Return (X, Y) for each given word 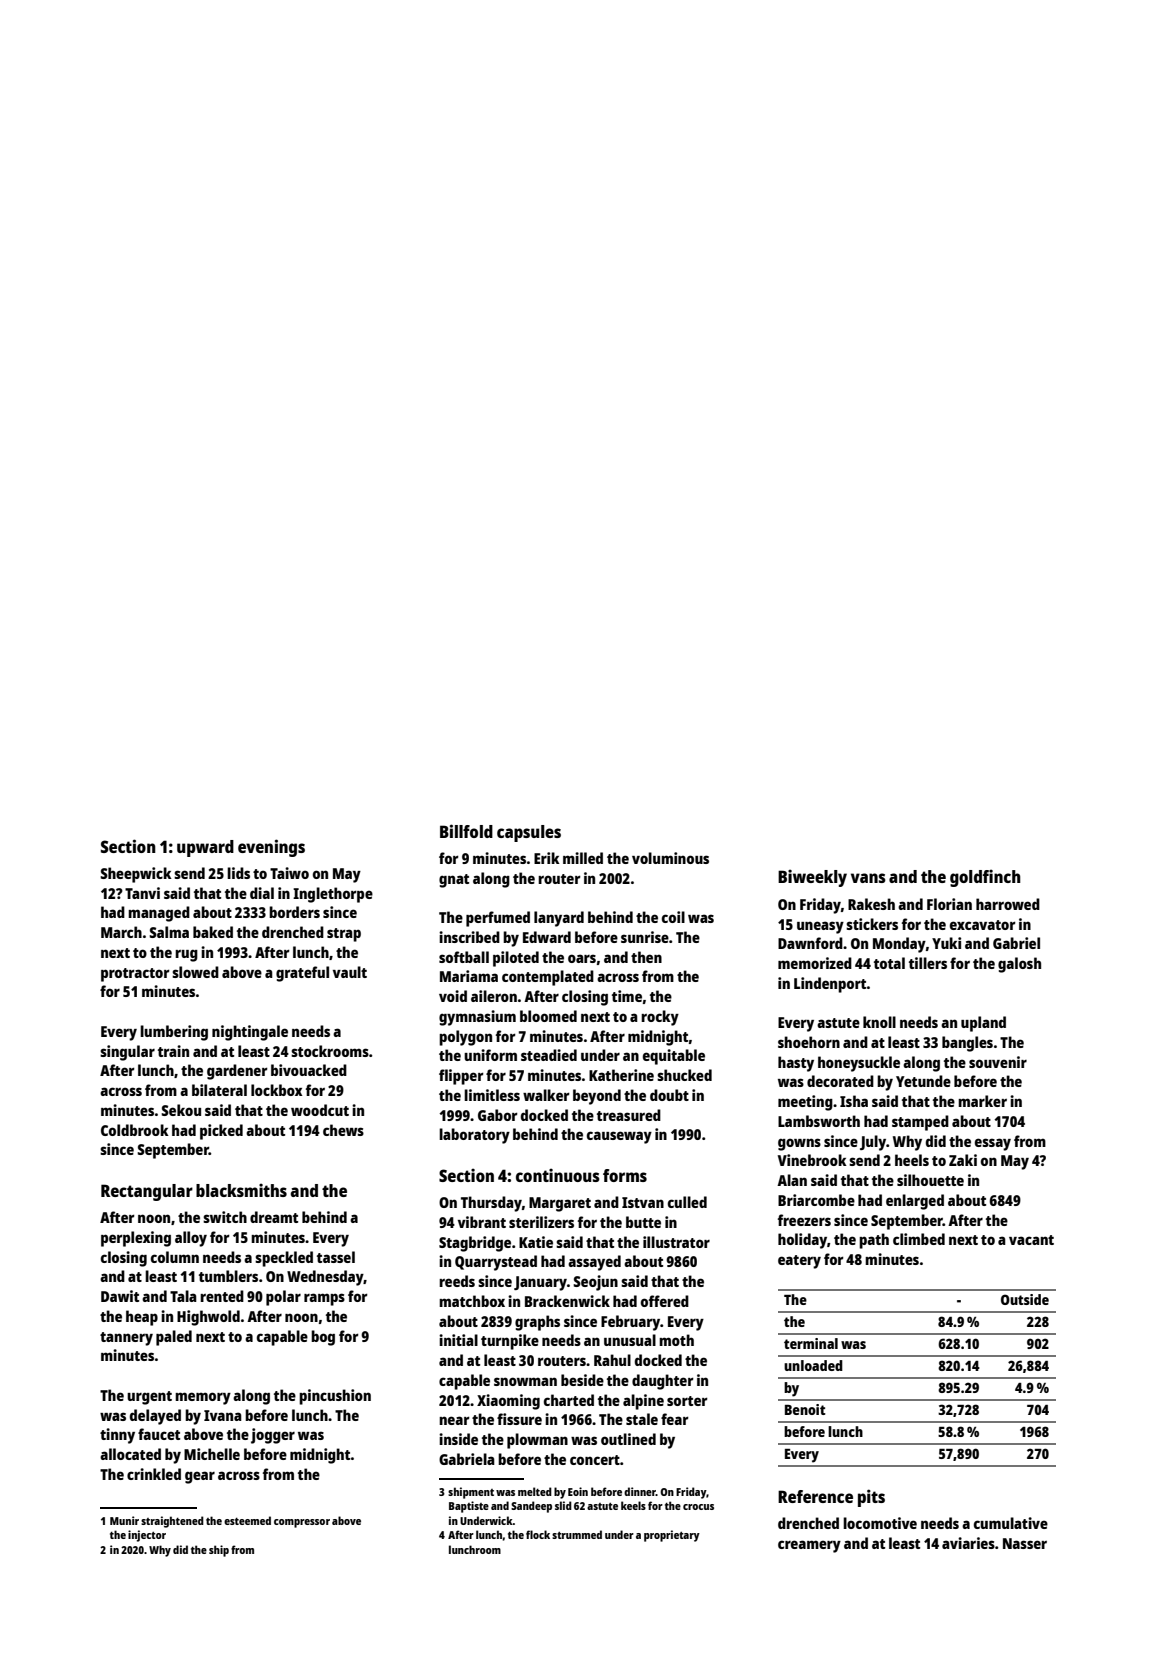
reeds (457, 1281)
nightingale (250, 1033)
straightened (172, 1522)
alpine (643, 1402)
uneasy (820, 927)
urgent (149, 1398)
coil (673, 917)
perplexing (136, 1239)
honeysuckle (859, 1064)
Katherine (621, 1075)
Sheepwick (136, 875)
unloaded (813, 1365)
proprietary (672, 1536)
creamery (809, 1546)
